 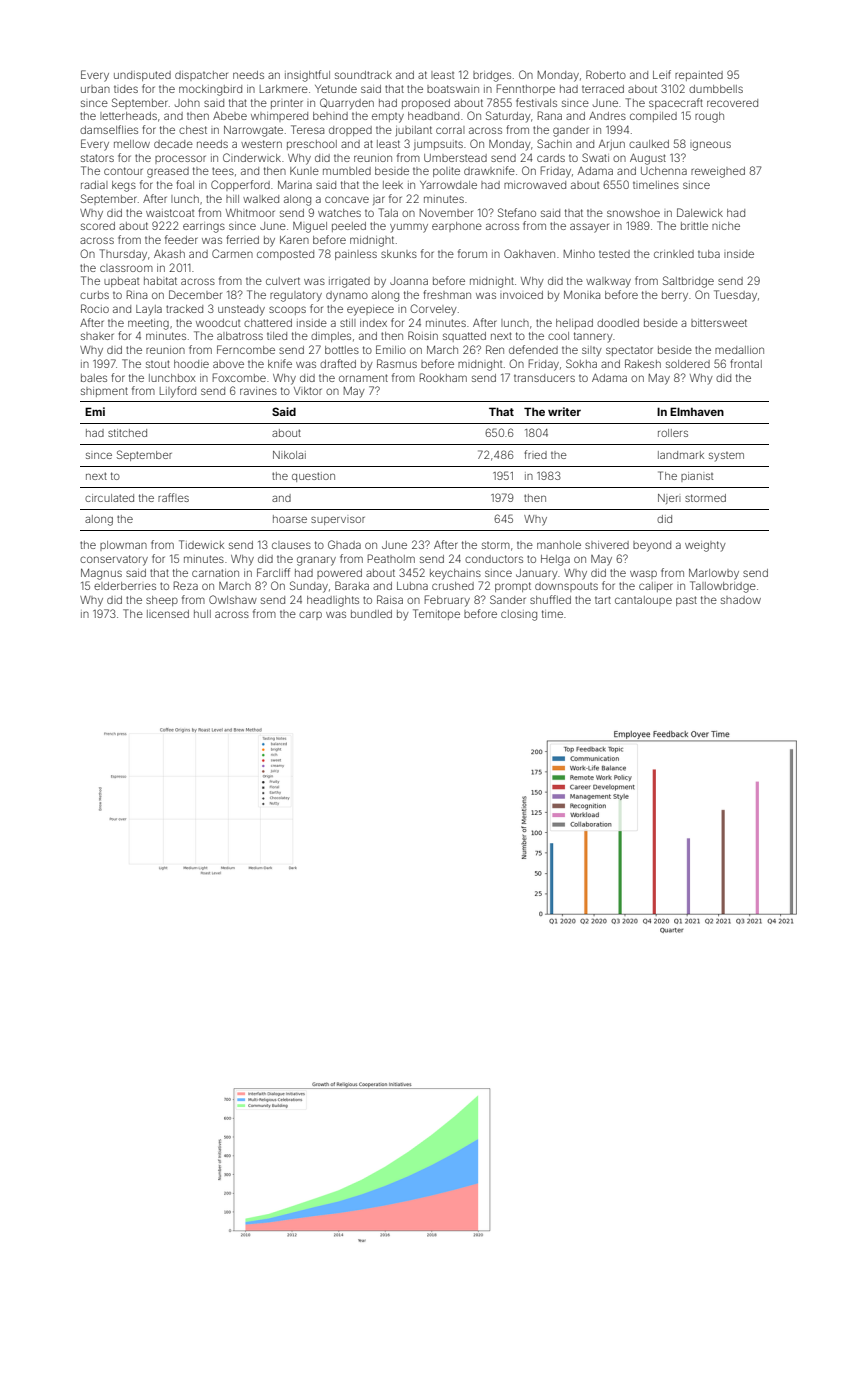 What do you see at coordinates (363, 75) in the page?
I see `soundtrack` at bounding box center [363, 75].
